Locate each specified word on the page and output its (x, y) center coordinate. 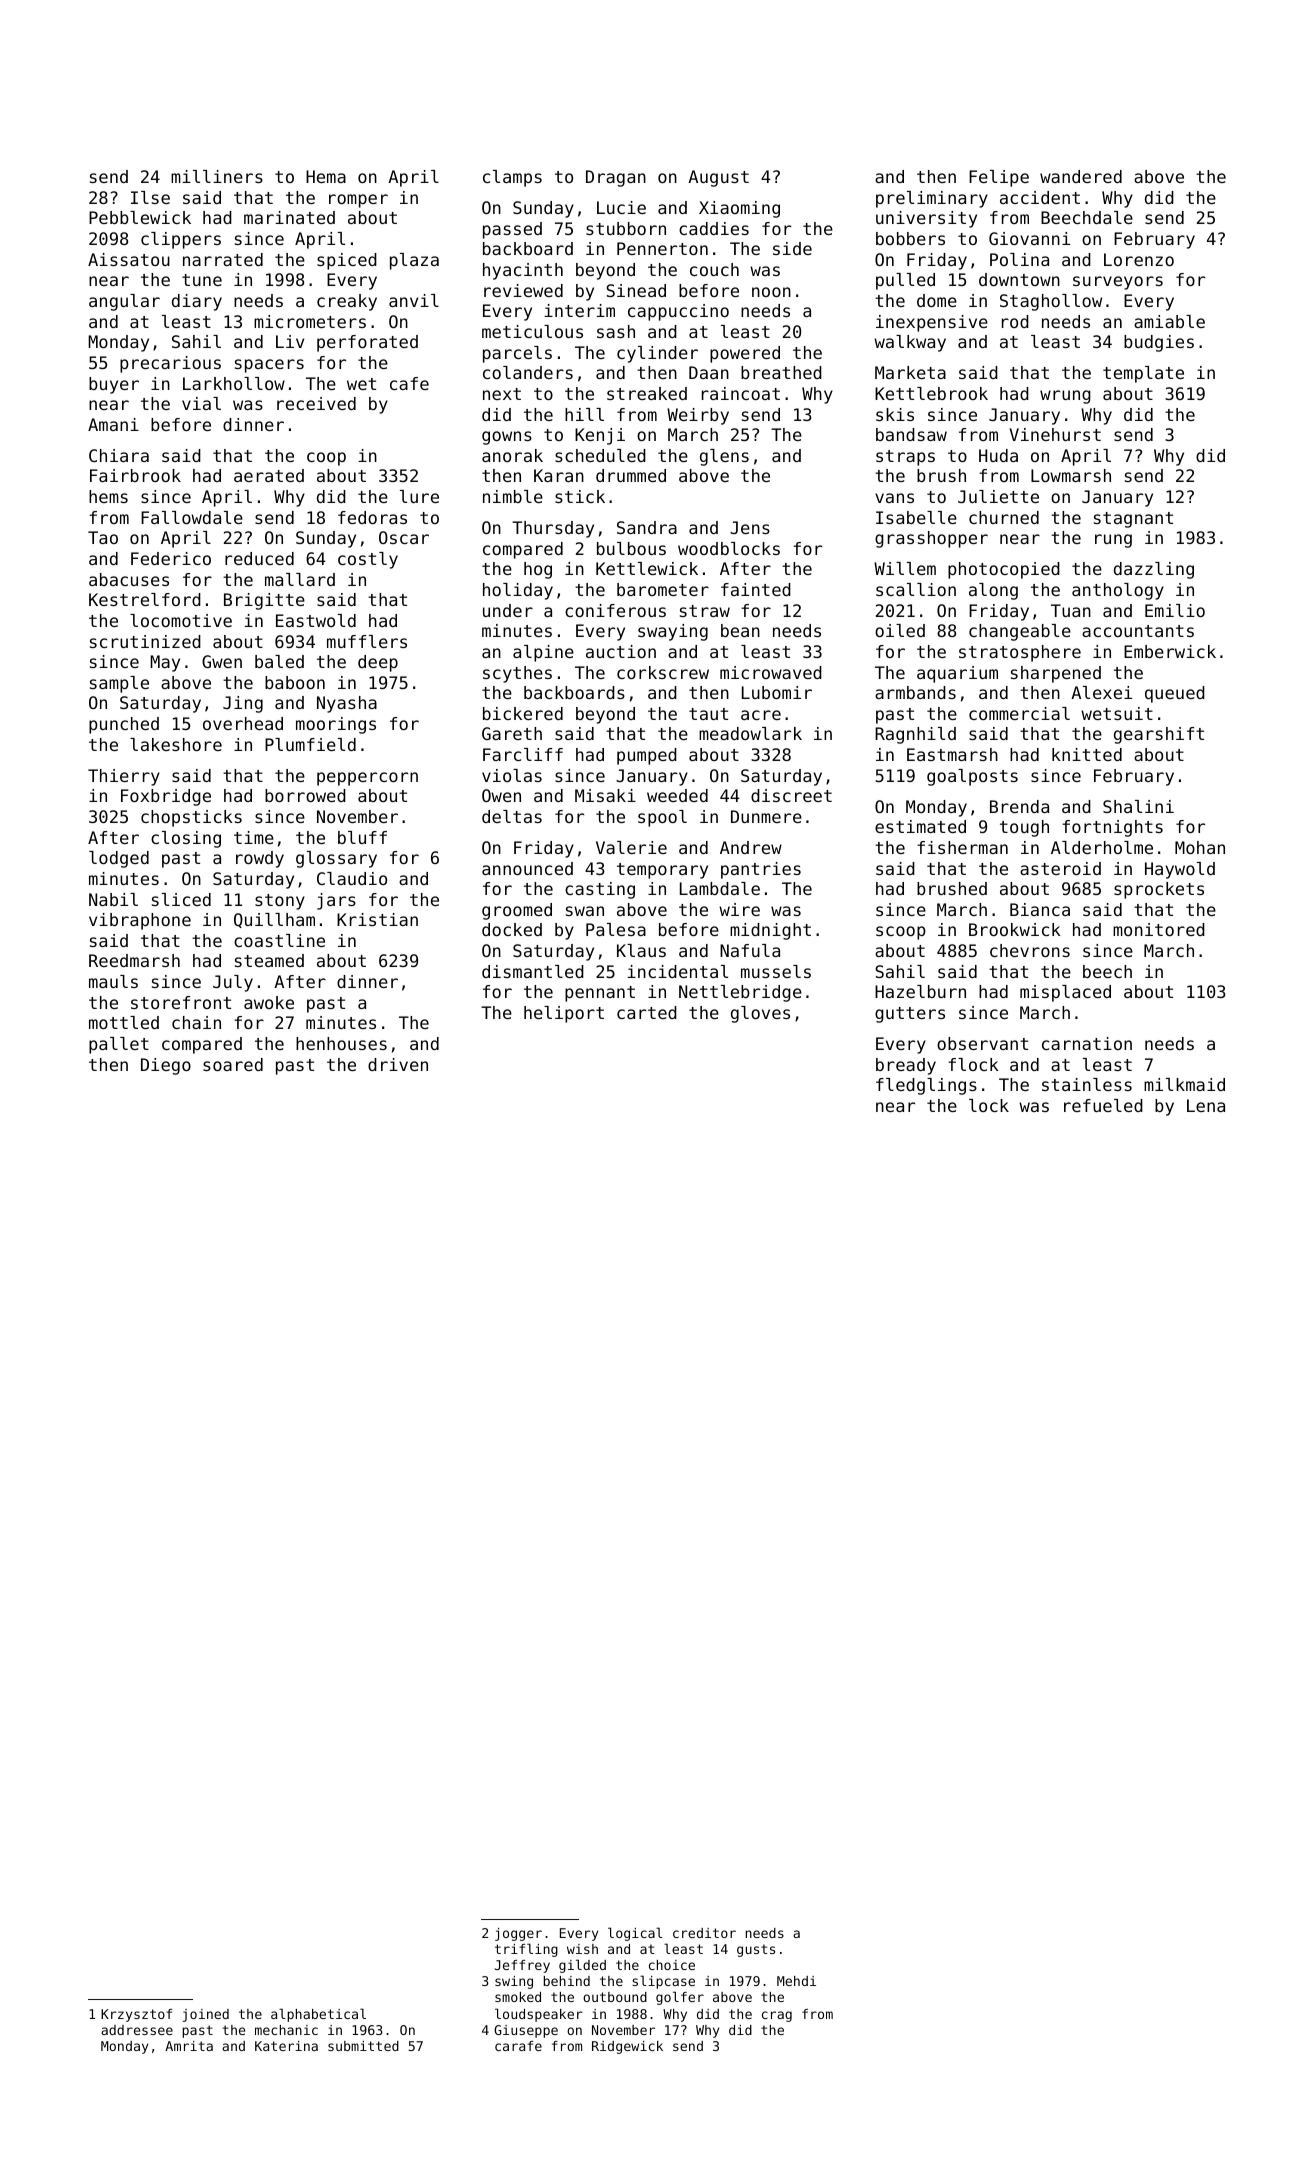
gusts (756, 1950)
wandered (1081, 176)
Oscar (404, 537)
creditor (704, 1933)
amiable (1169, 321)
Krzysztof (136, 2015)
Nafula (750, 950)
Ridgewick (627, 2047)
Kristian (377, 919)
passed (512, 230)
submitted (363, 2046)
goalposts (972, 777)
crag (777, 2016)
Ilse (150, 197)
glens (724, 457)
